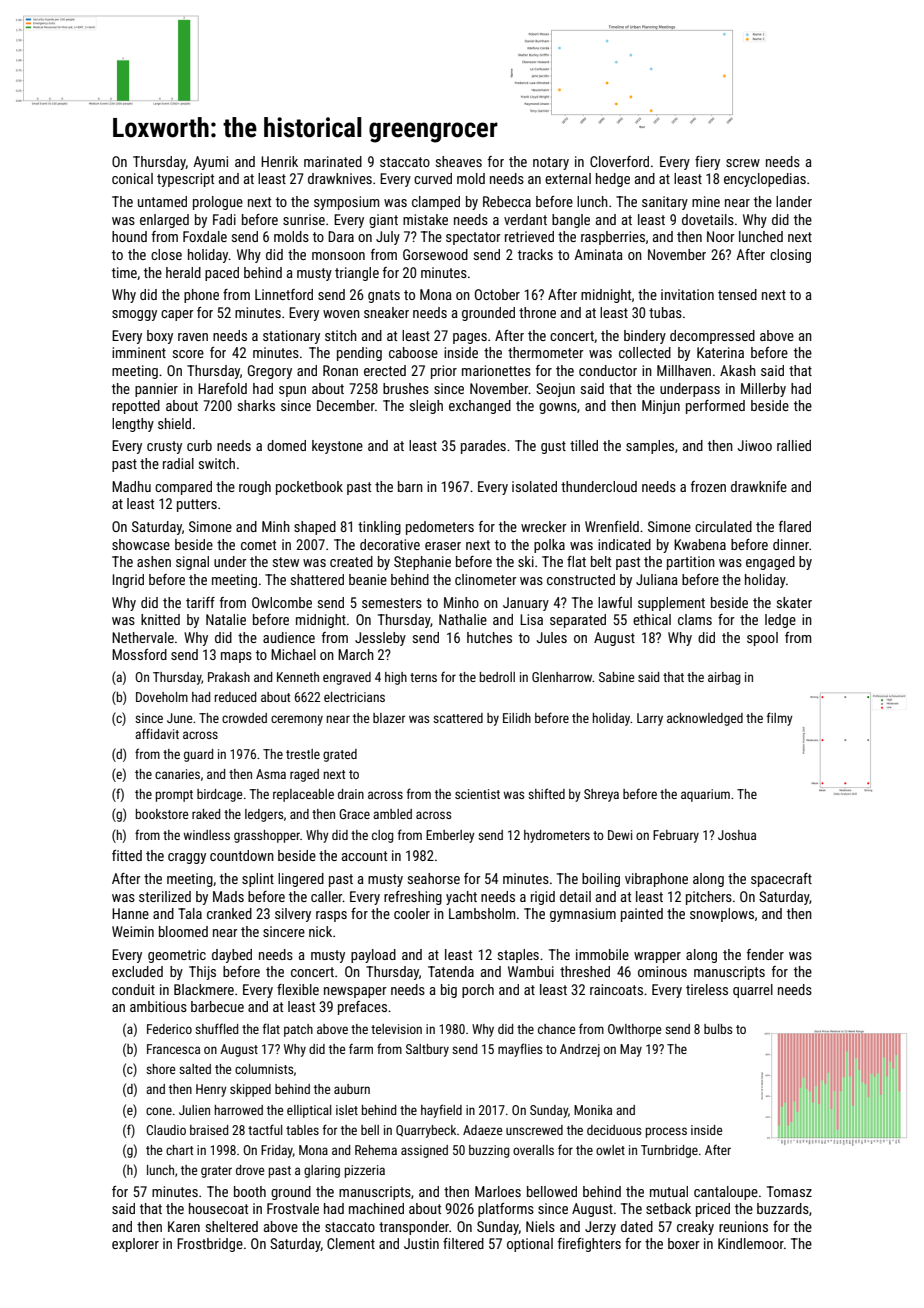  What do you see at coordinates (790, 256) in the screenshot?
I see `closing` at bounding box center [790, 256].
